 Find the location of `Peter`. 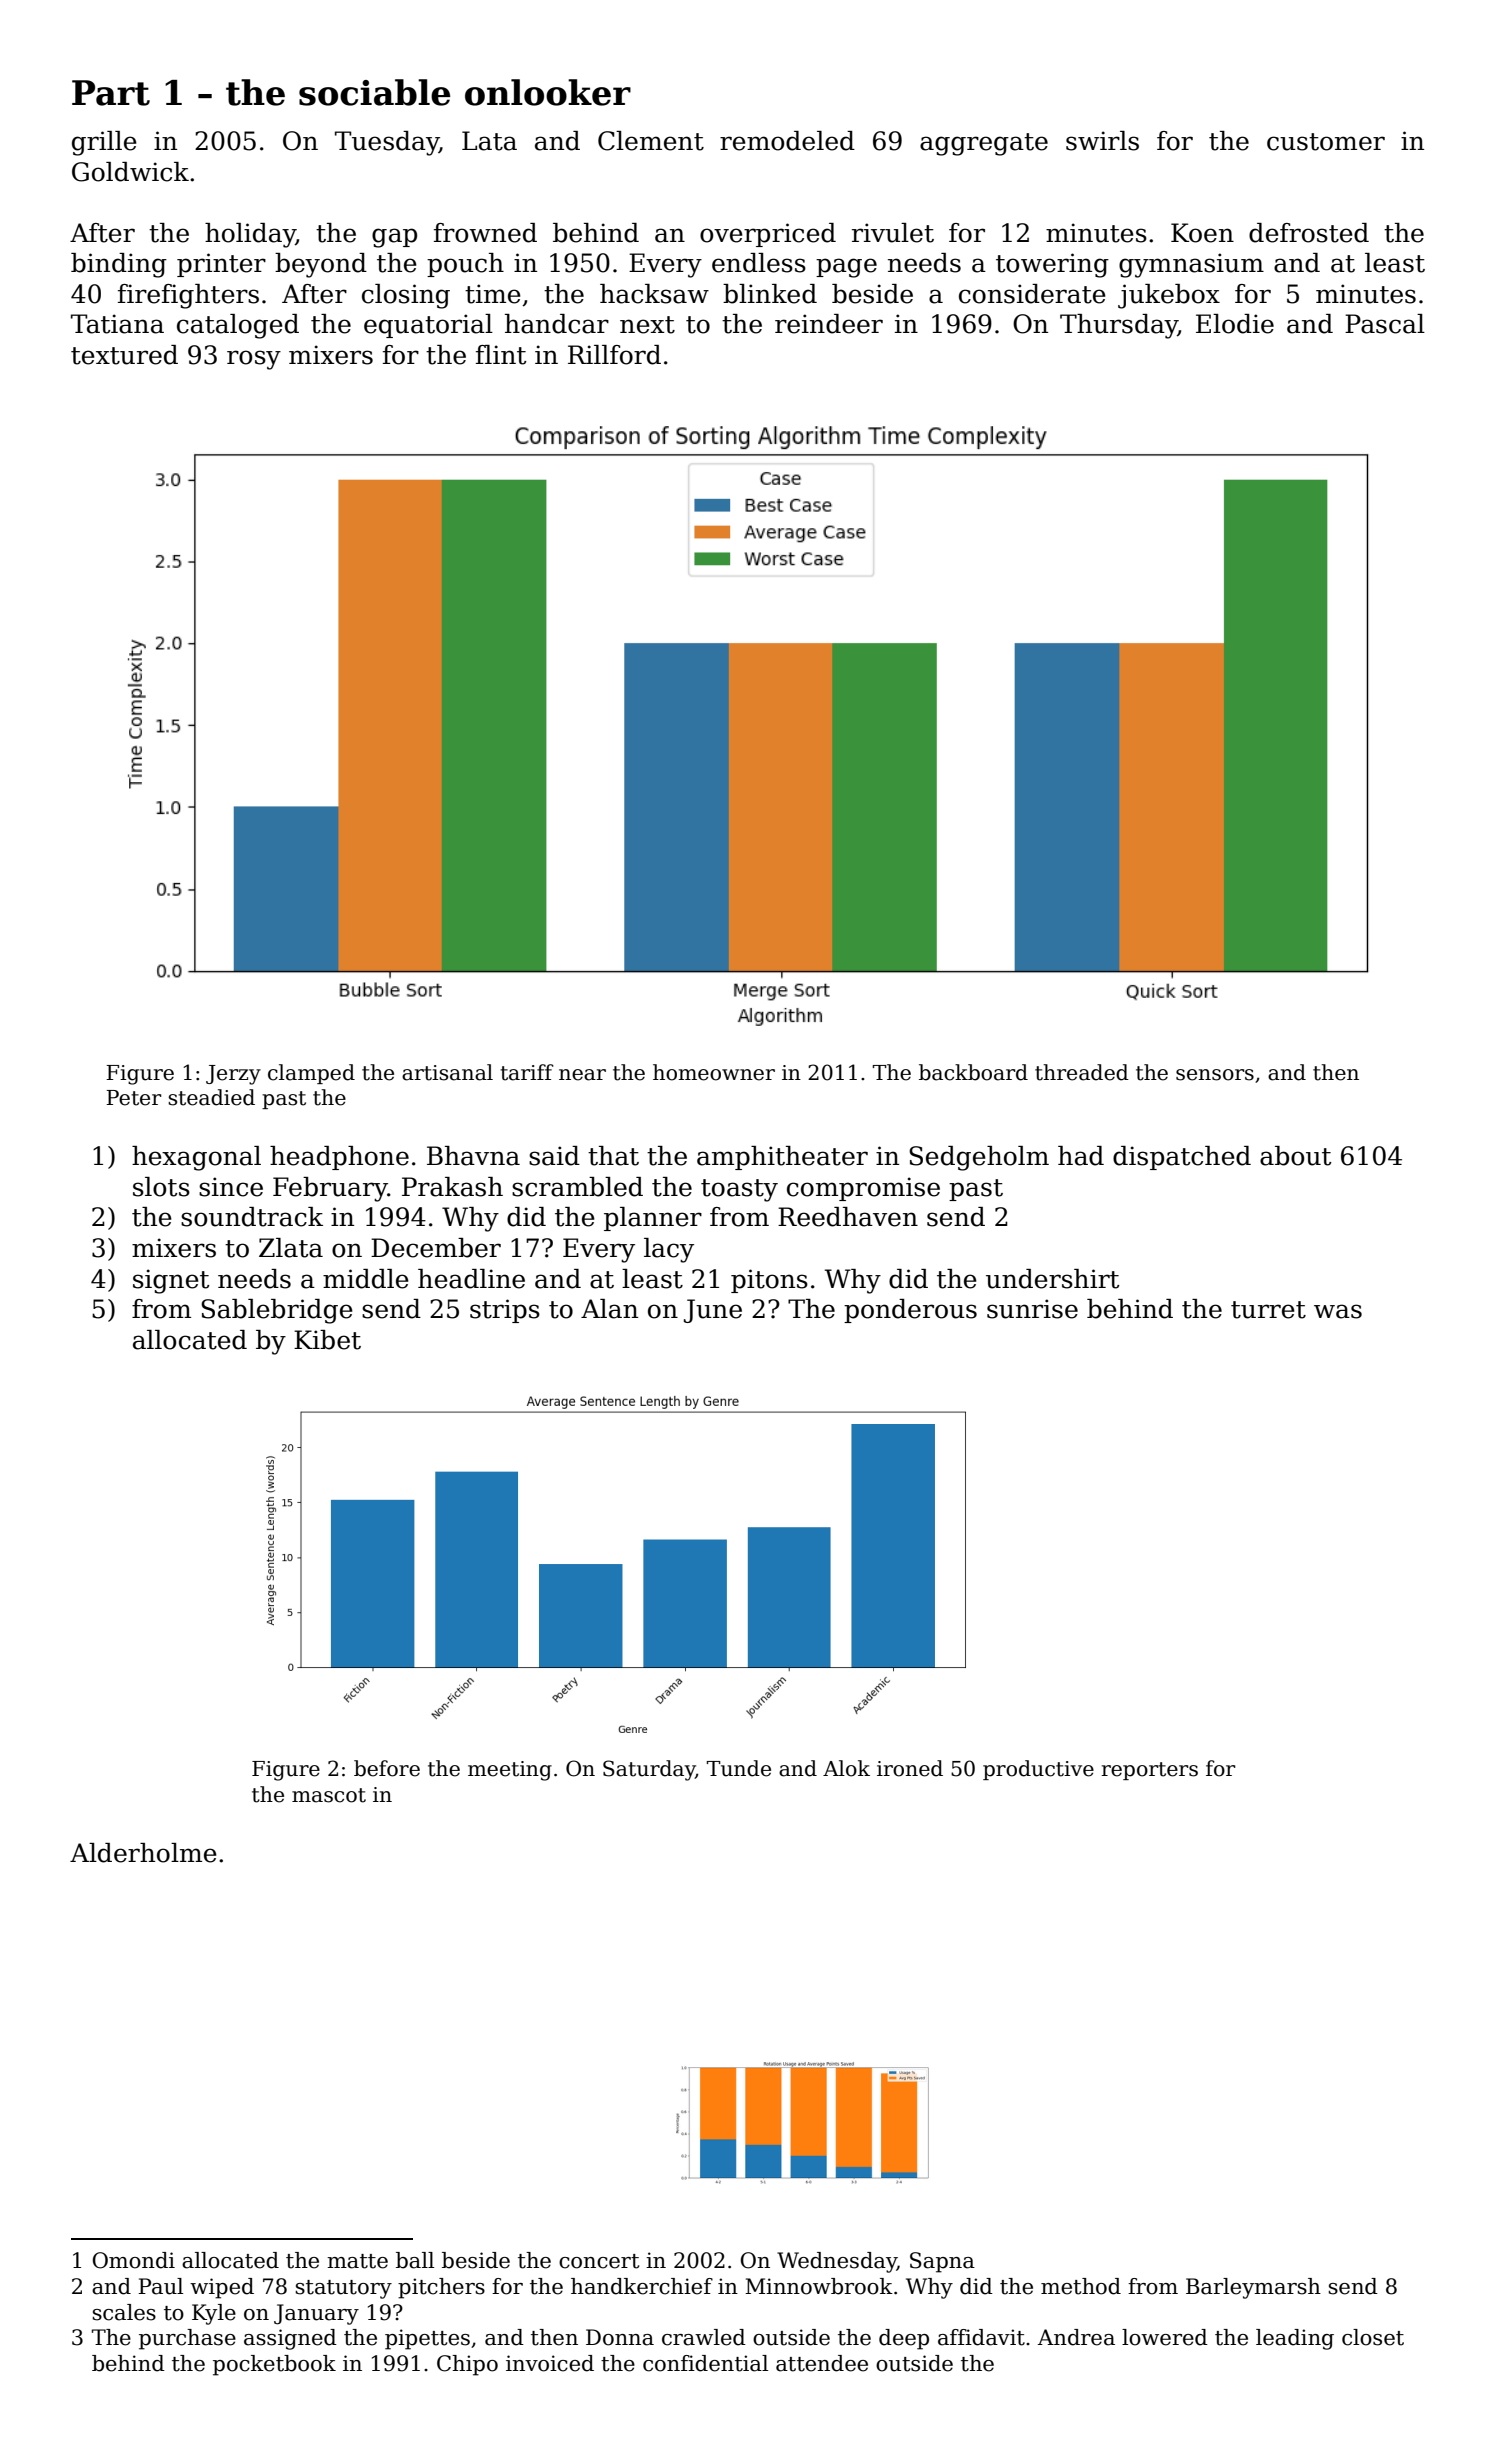

Peter is located at coordinates (133, 1098).
